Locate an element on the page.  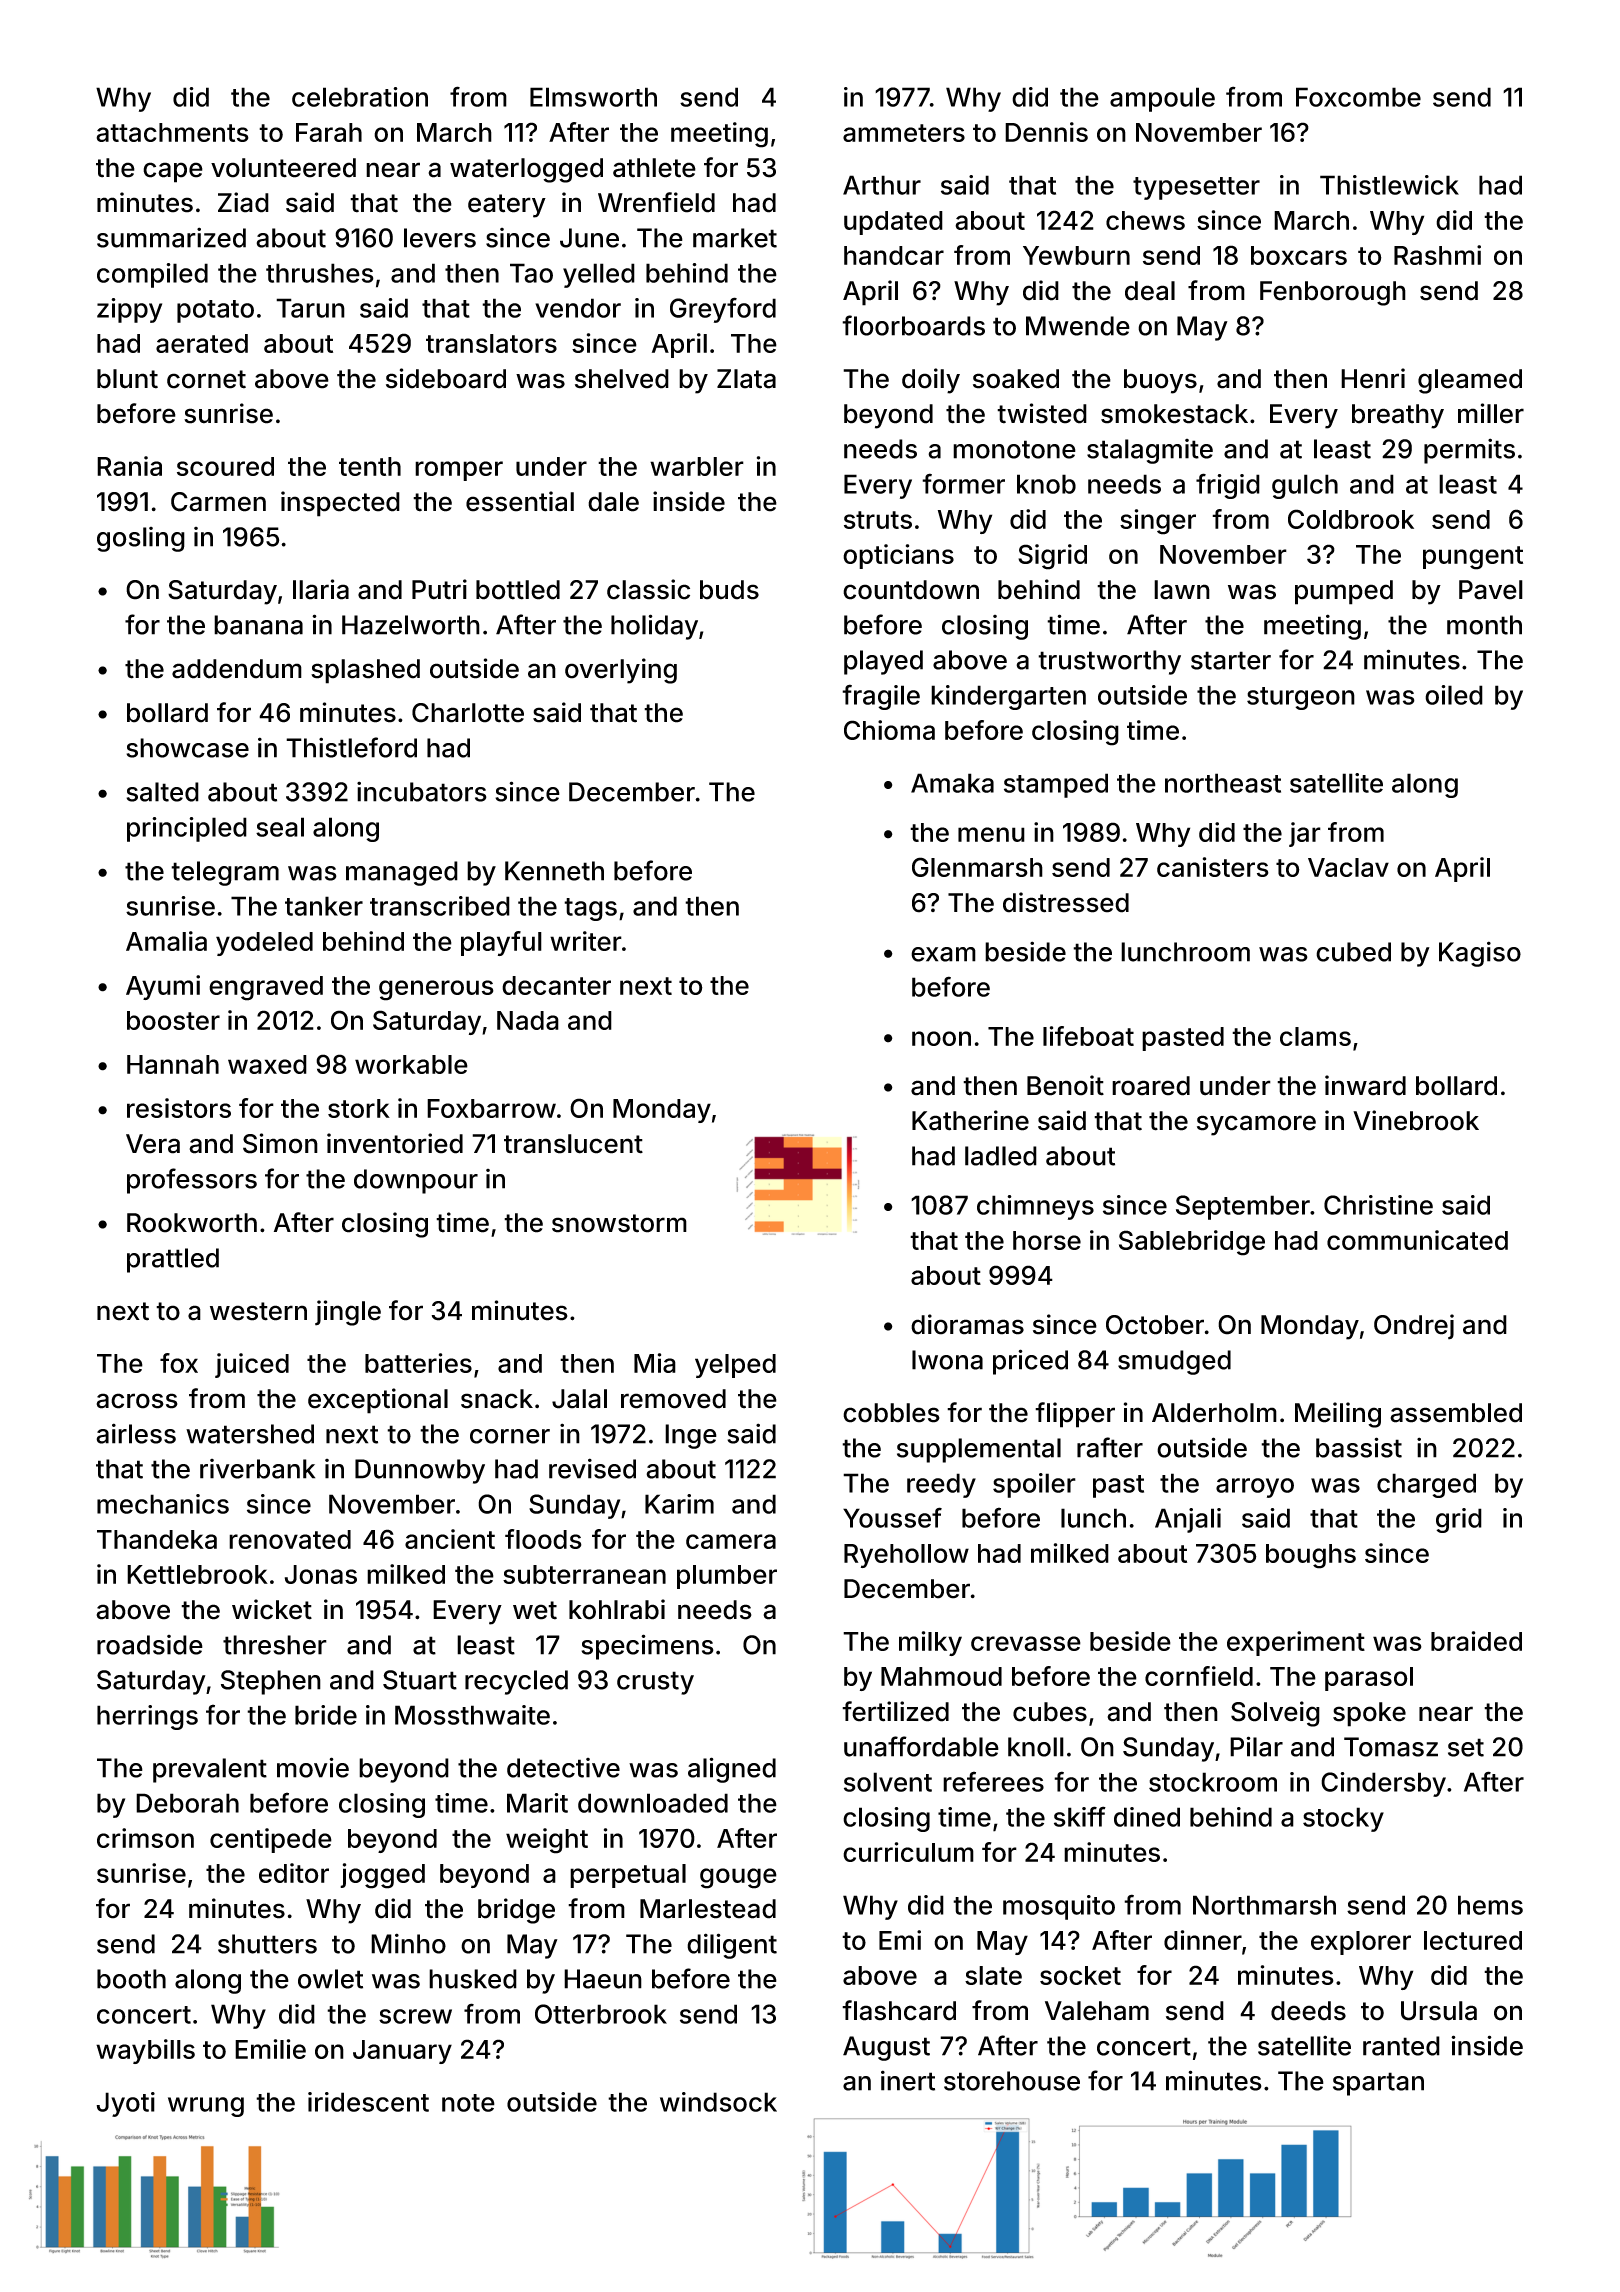
shelved is located at coordinates (622, 379).
